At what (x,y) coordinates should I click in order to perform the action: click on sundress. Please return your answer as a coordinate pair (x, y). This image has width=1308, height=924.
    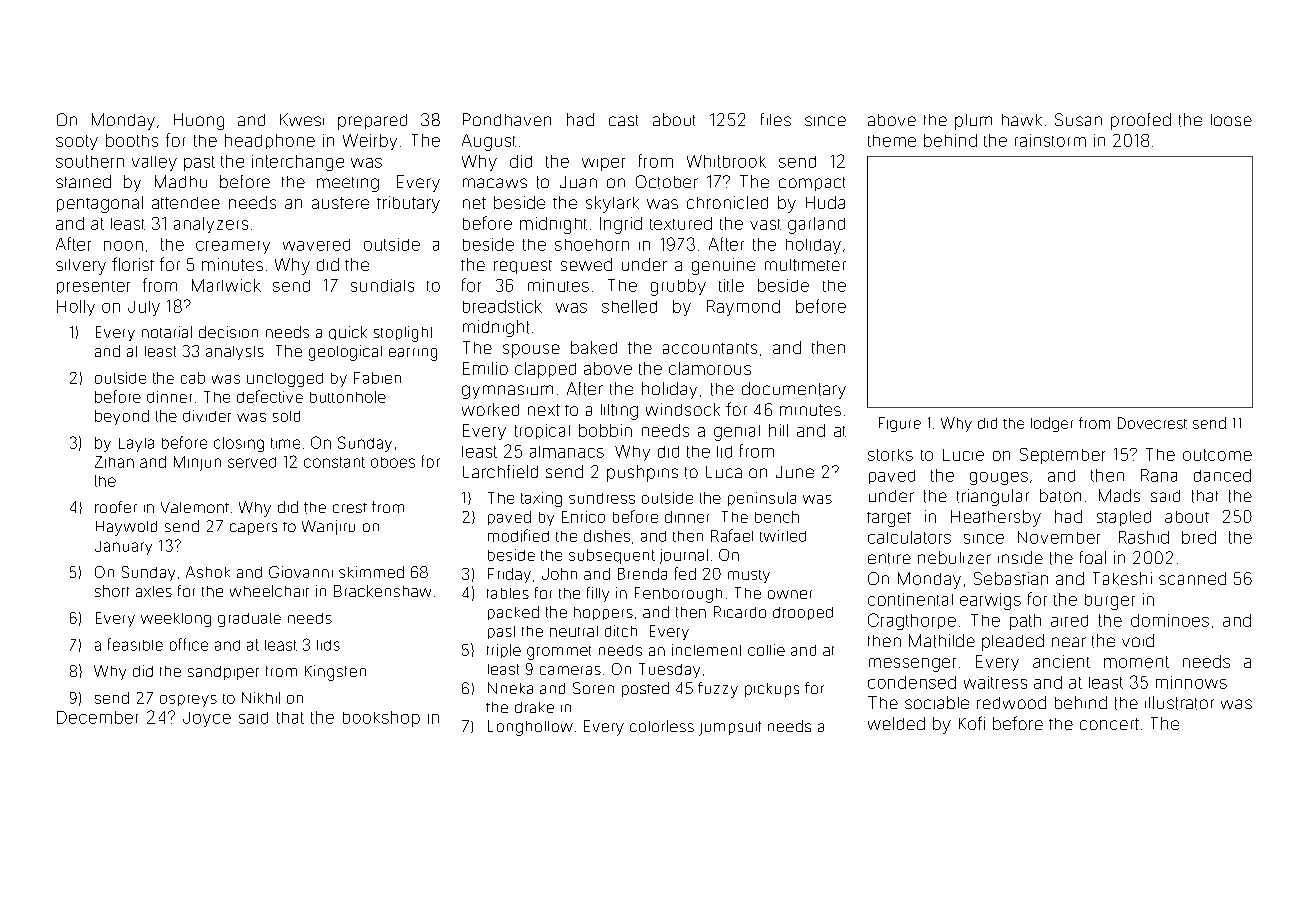
    Looking at the image, I should click on (602, 498).
